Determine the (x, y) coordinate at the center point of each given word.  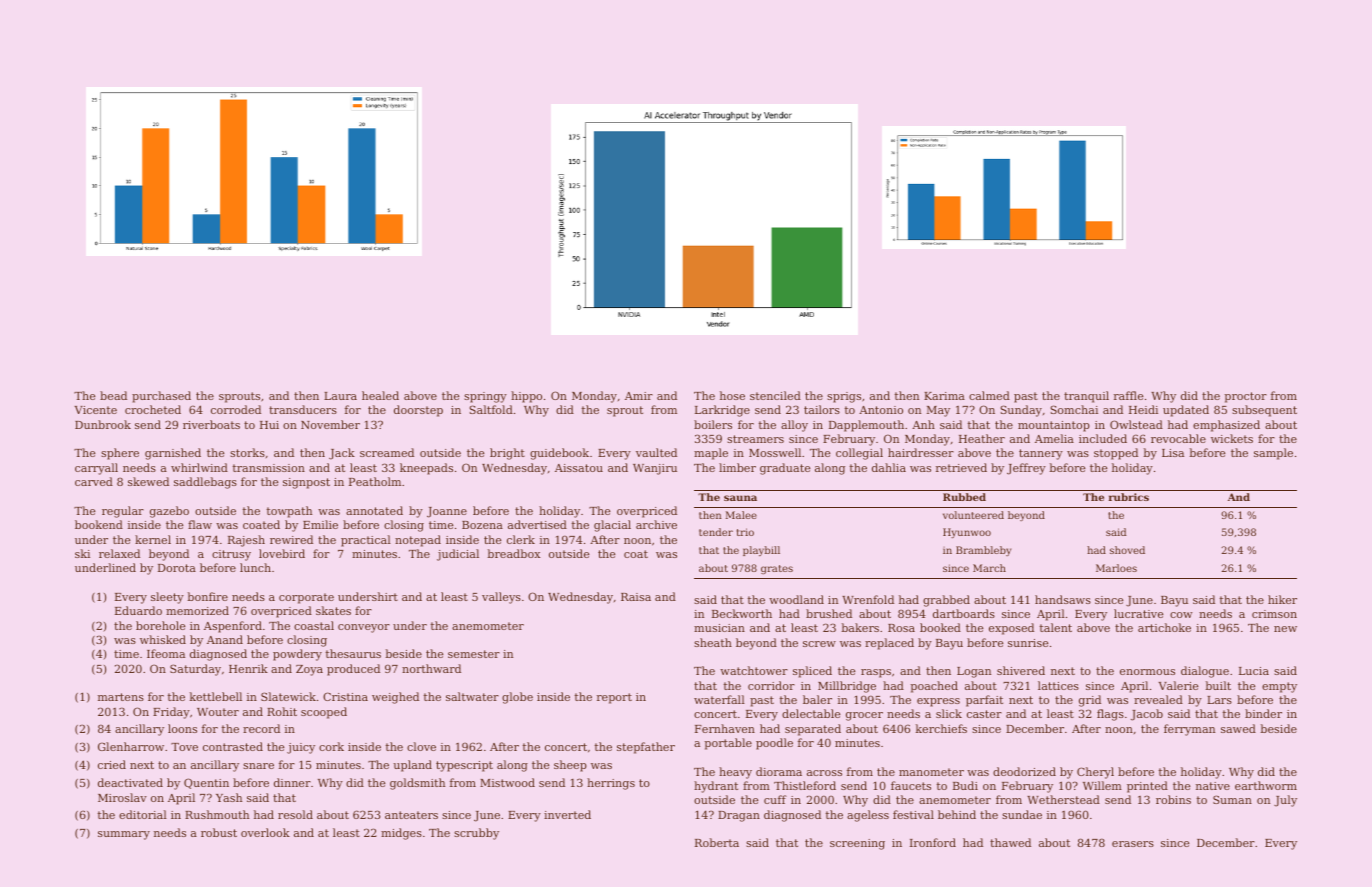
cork (331, 746)
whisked (163, 639)
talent (1055, 627)
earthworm (1266, 785)
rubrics (1128, 497)
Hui (269, 425)
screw (819, 644)
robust (219, 832)
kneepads (426, 469)
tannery (1041, 454)
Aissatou (579, 468)
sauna (740, 498)
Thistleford (805, 785)
